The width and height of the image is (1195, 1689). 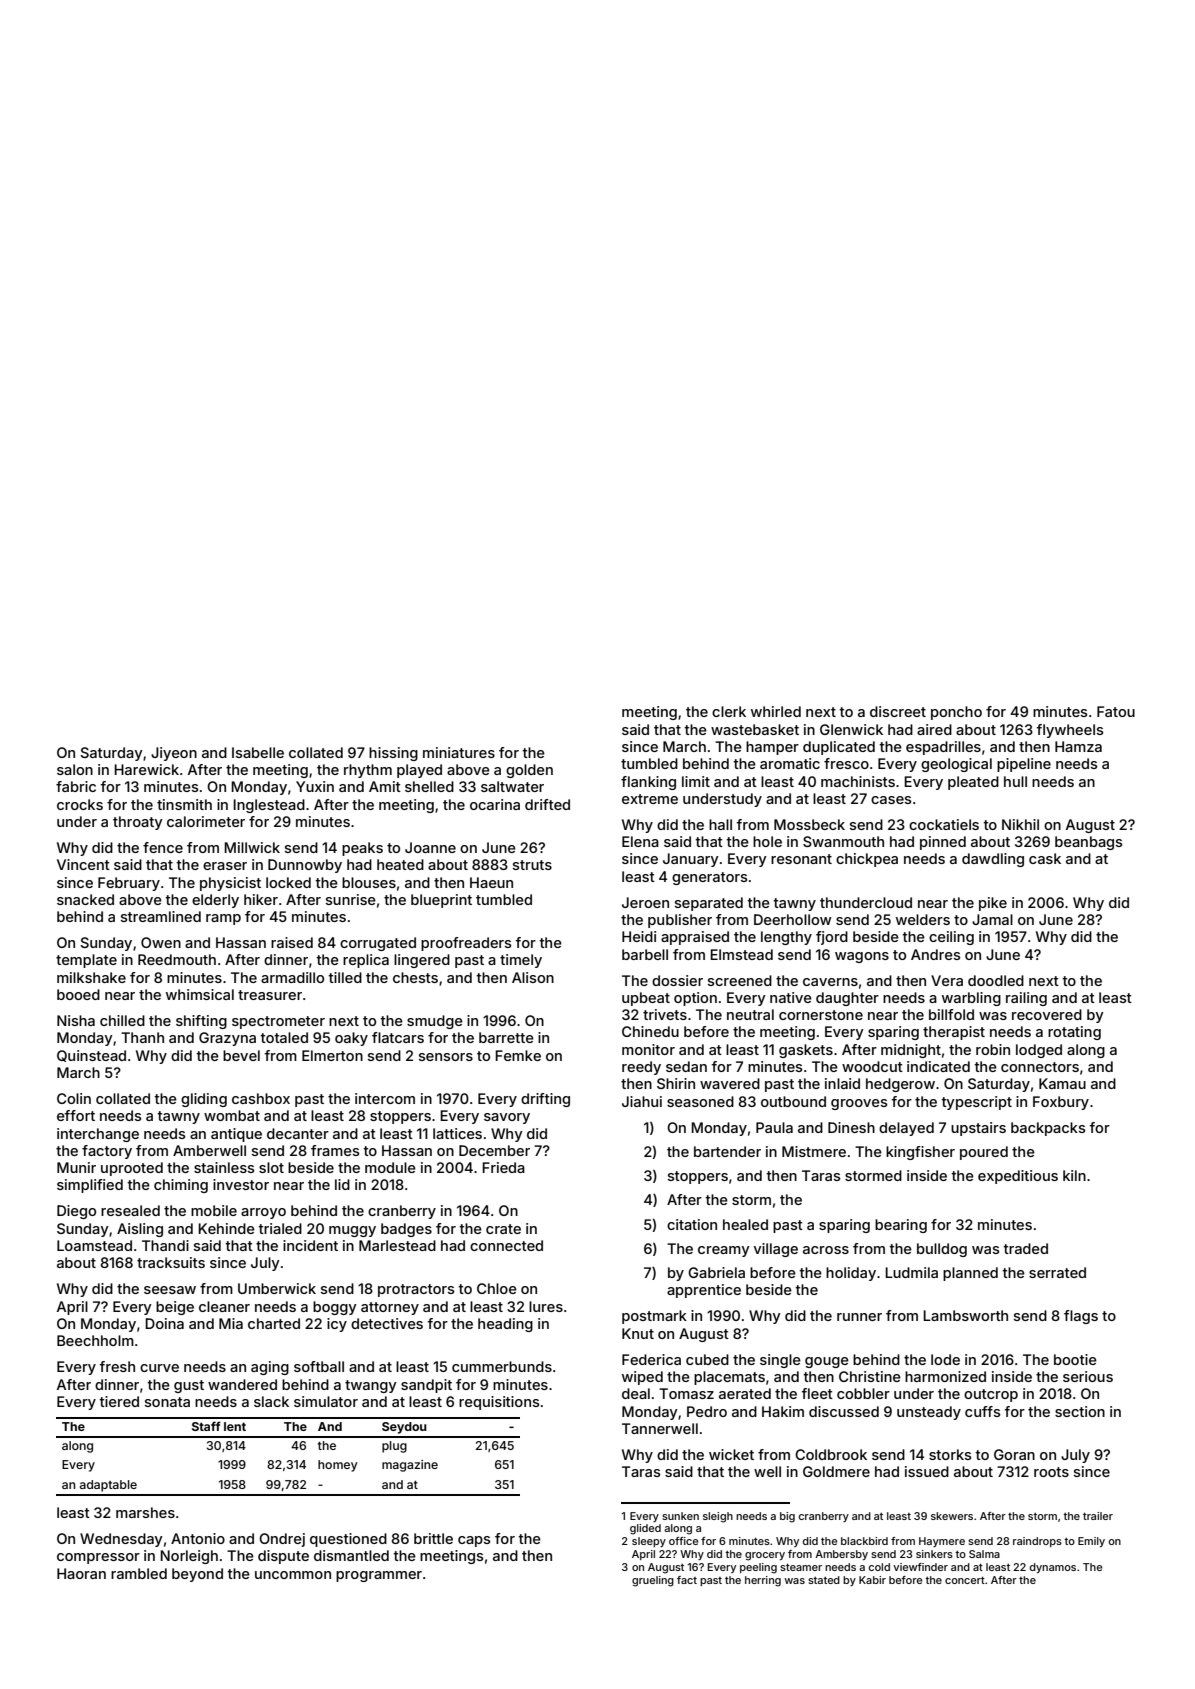 I want to click on pike, so click(x=993, y=904).
